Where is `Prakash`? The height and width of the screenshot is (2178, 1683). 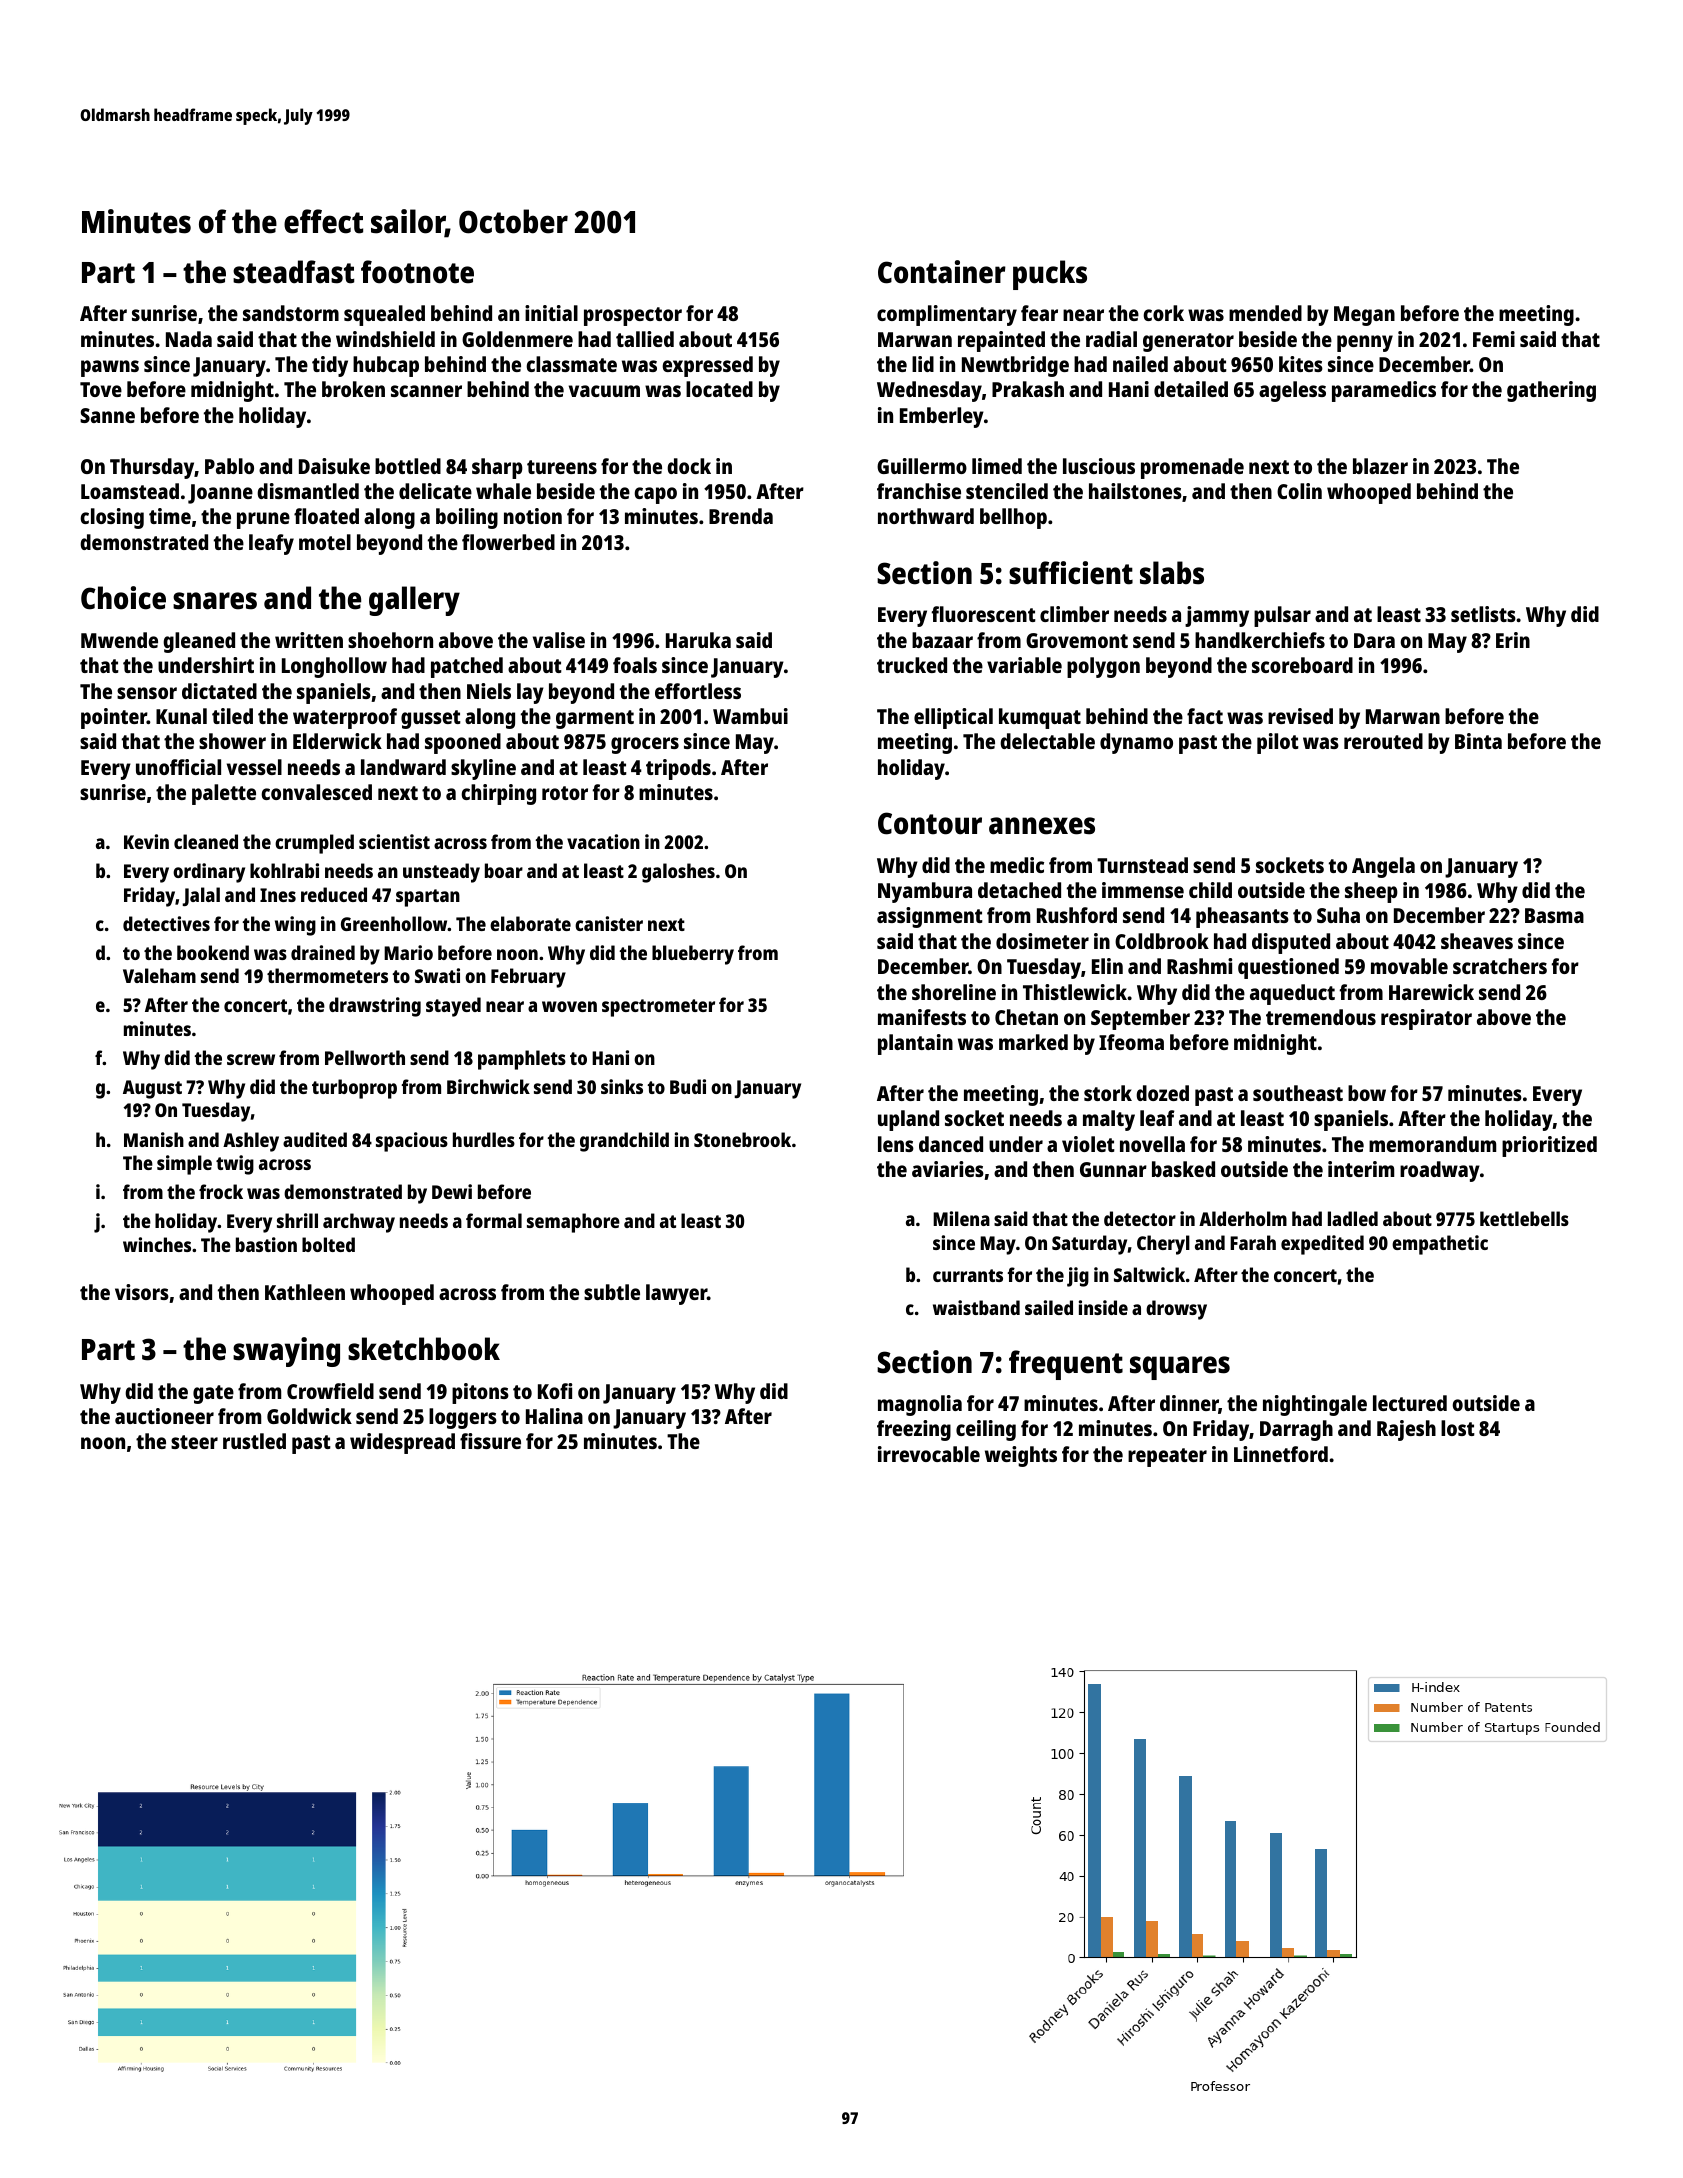 Prakash is located at coordinates (1028, 389).
